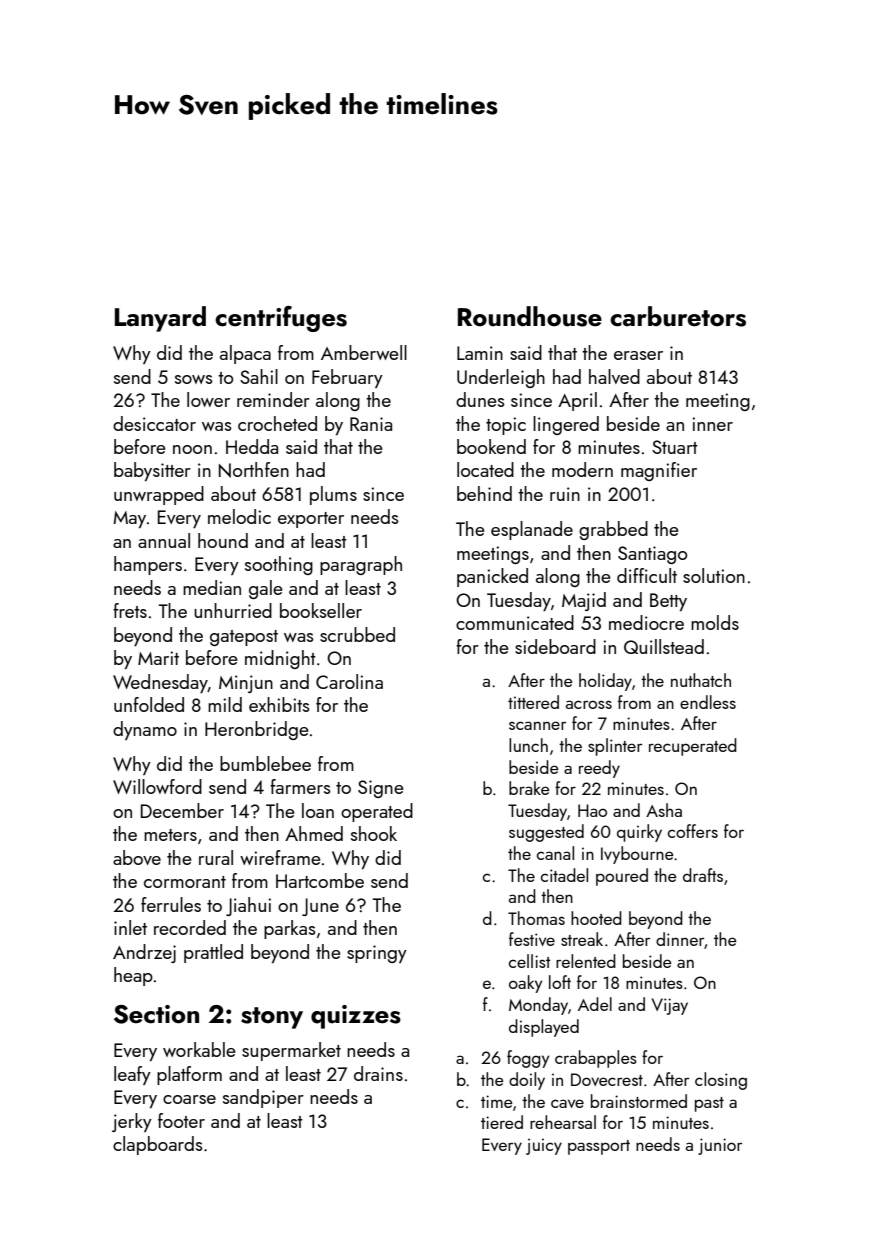  I want to click on leafy, so click(132, 1075).
